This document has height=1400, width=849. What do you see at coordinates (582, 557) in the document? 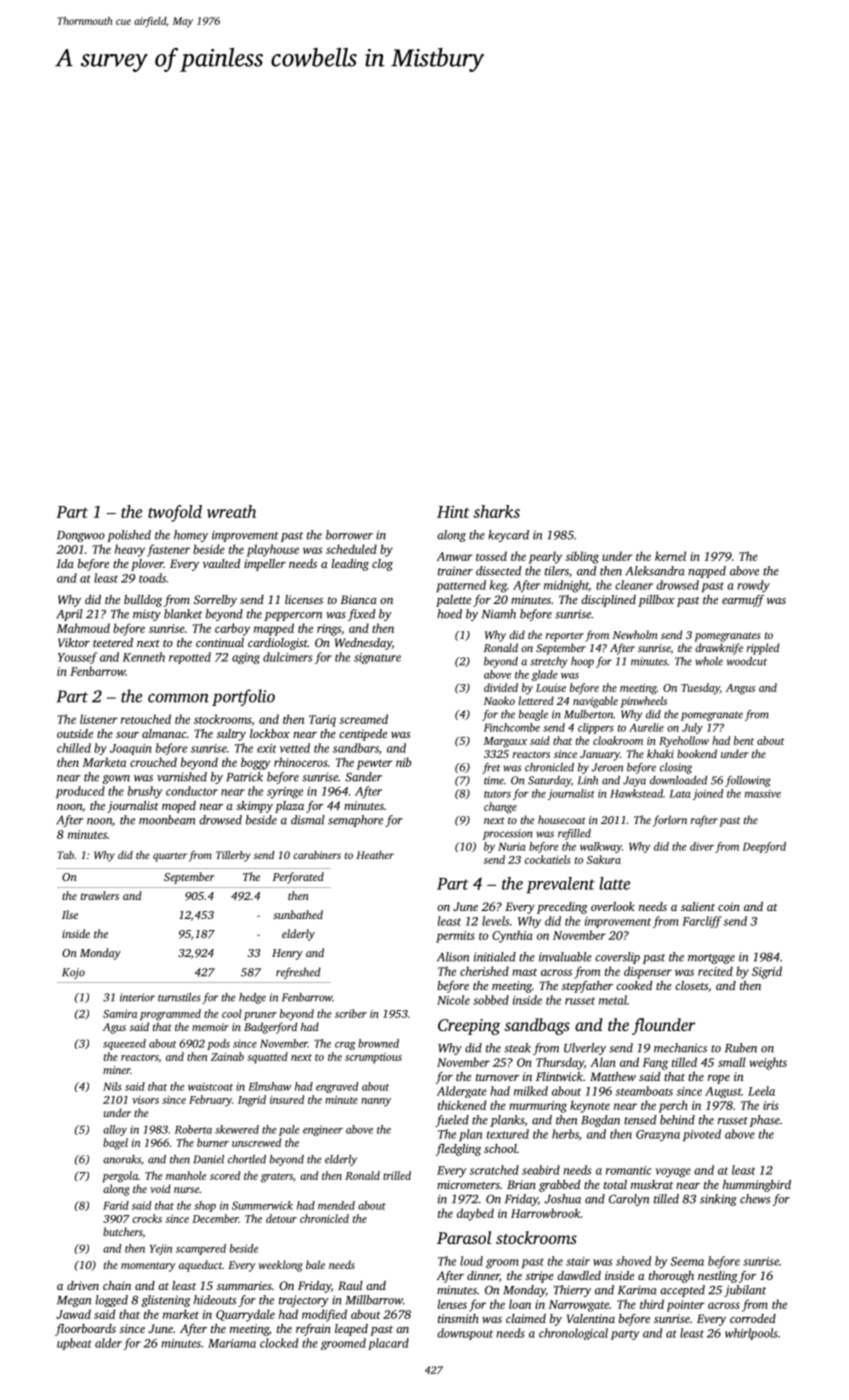
I see `sibling` at bounding box center [582, 557].
